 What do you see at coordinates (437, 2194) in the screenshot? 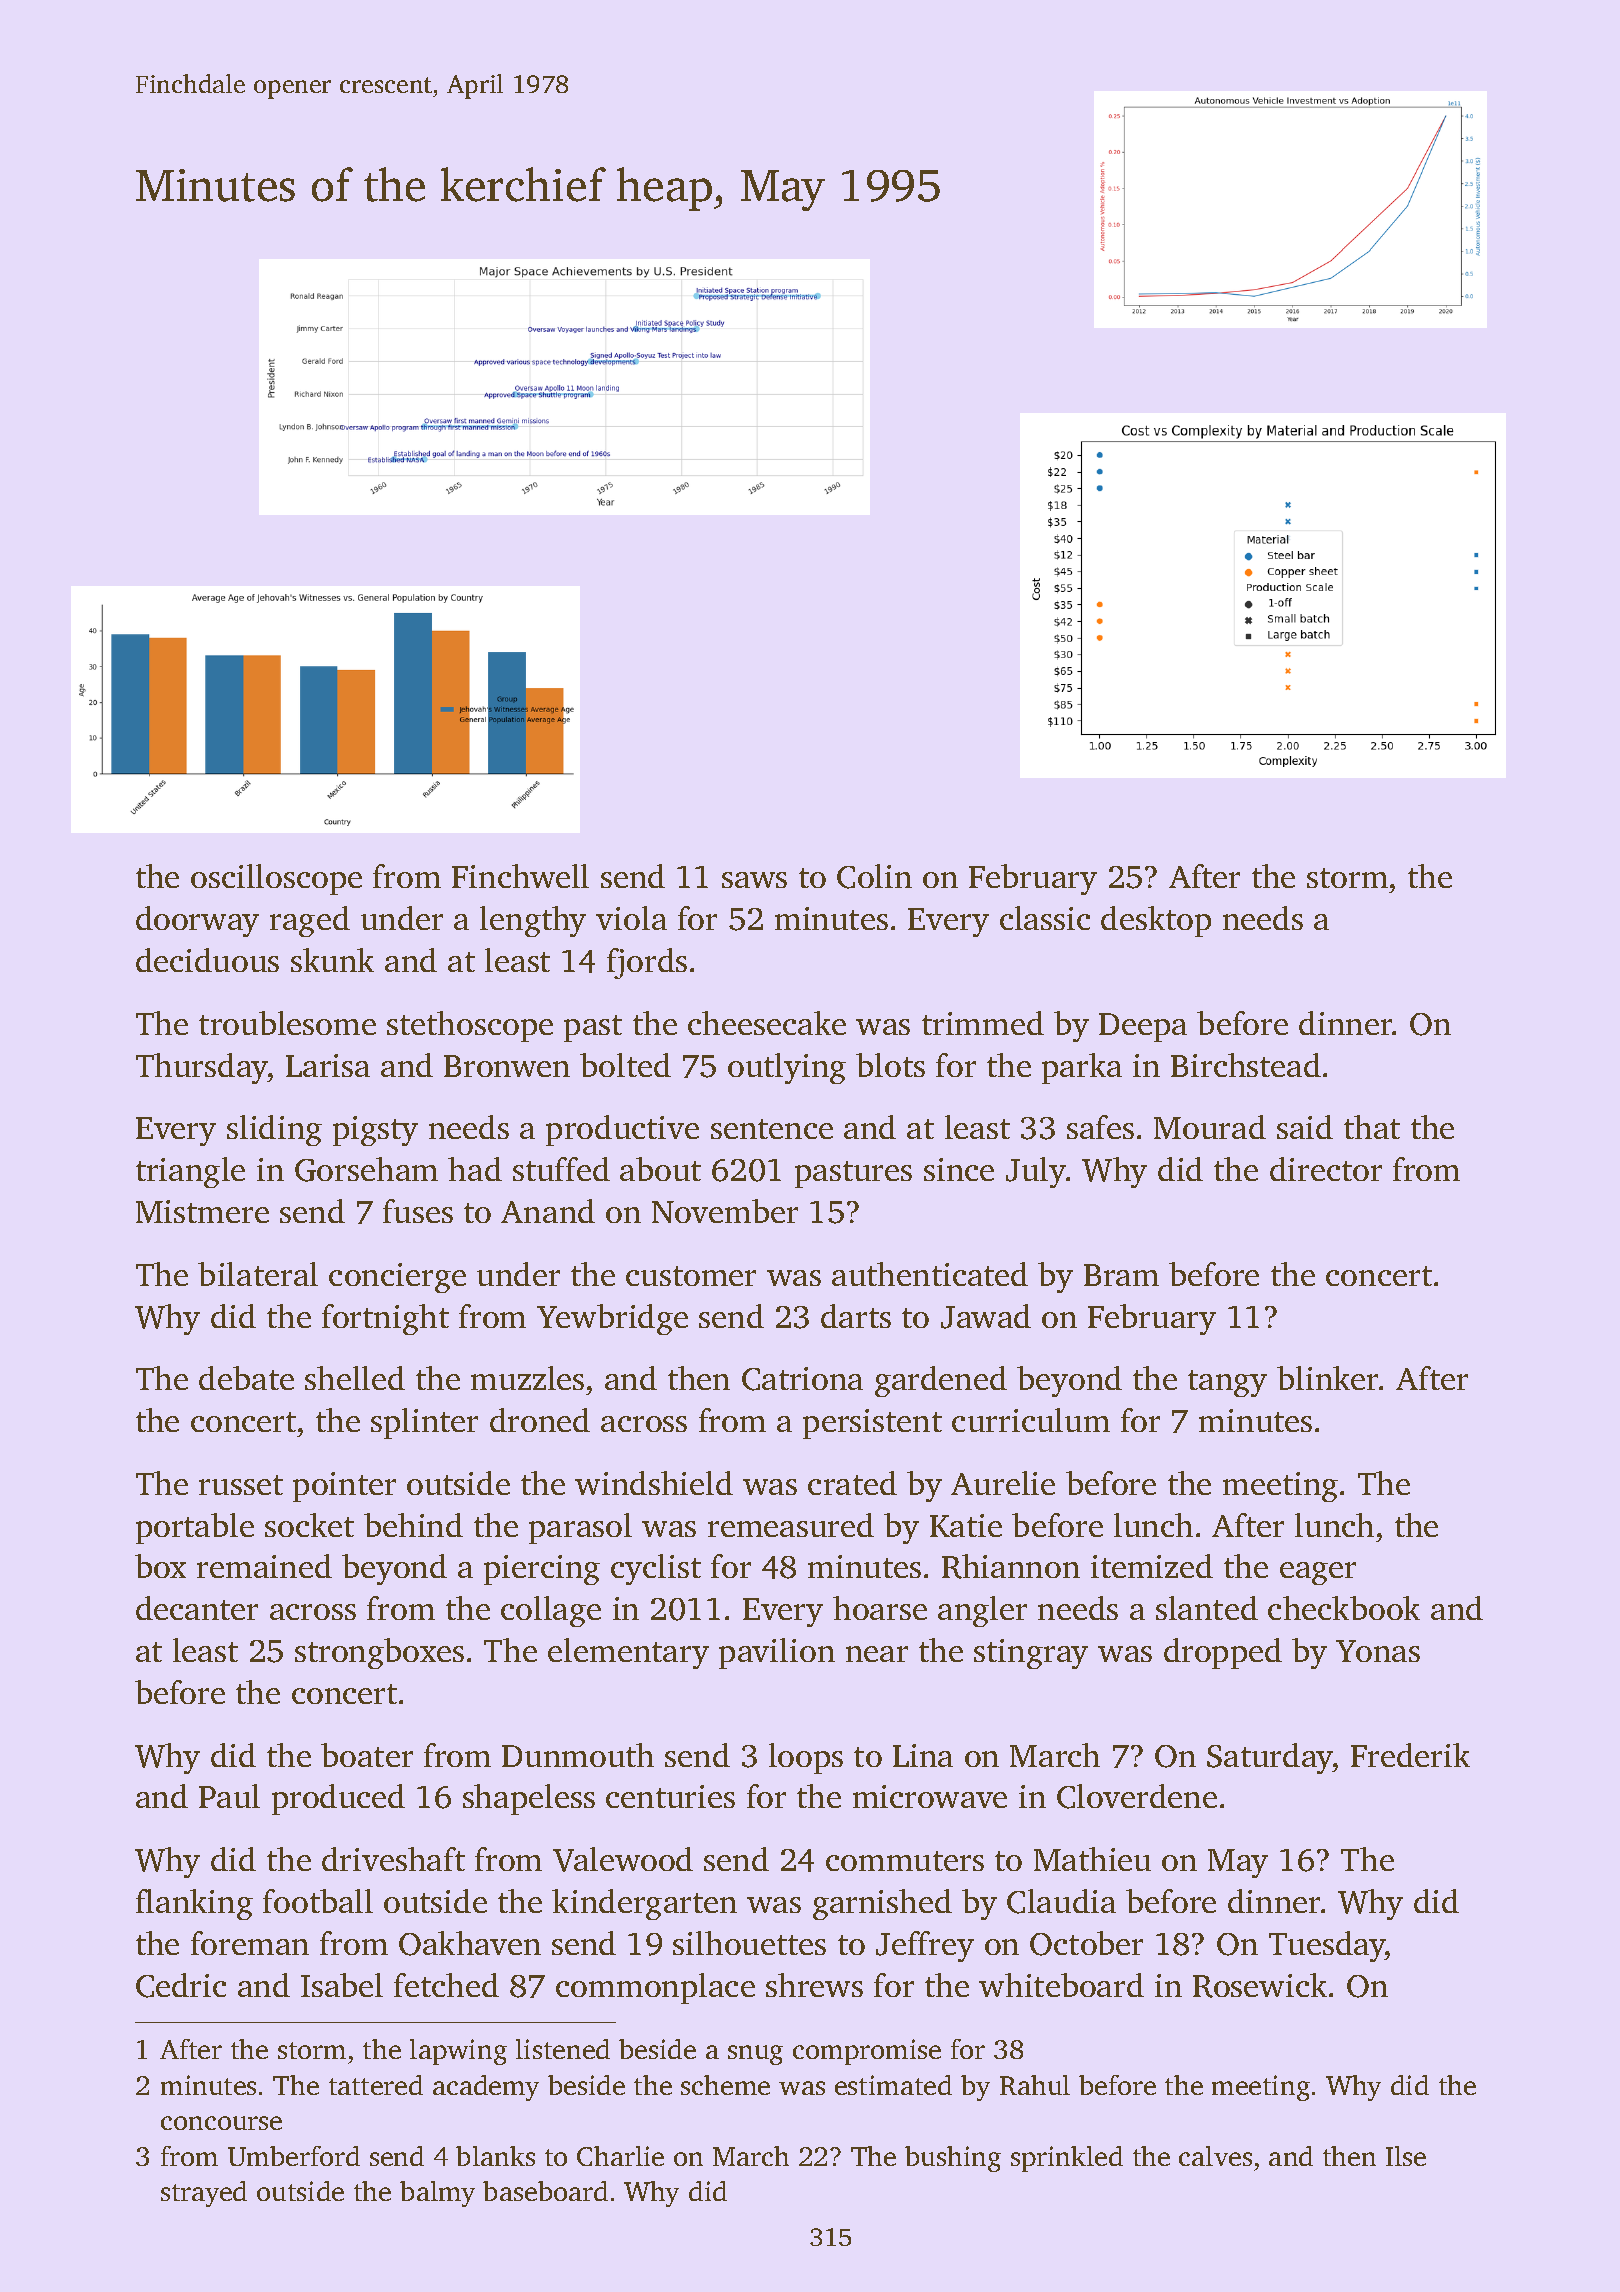
I see `balmy` at bounding box center [437, 2194].
